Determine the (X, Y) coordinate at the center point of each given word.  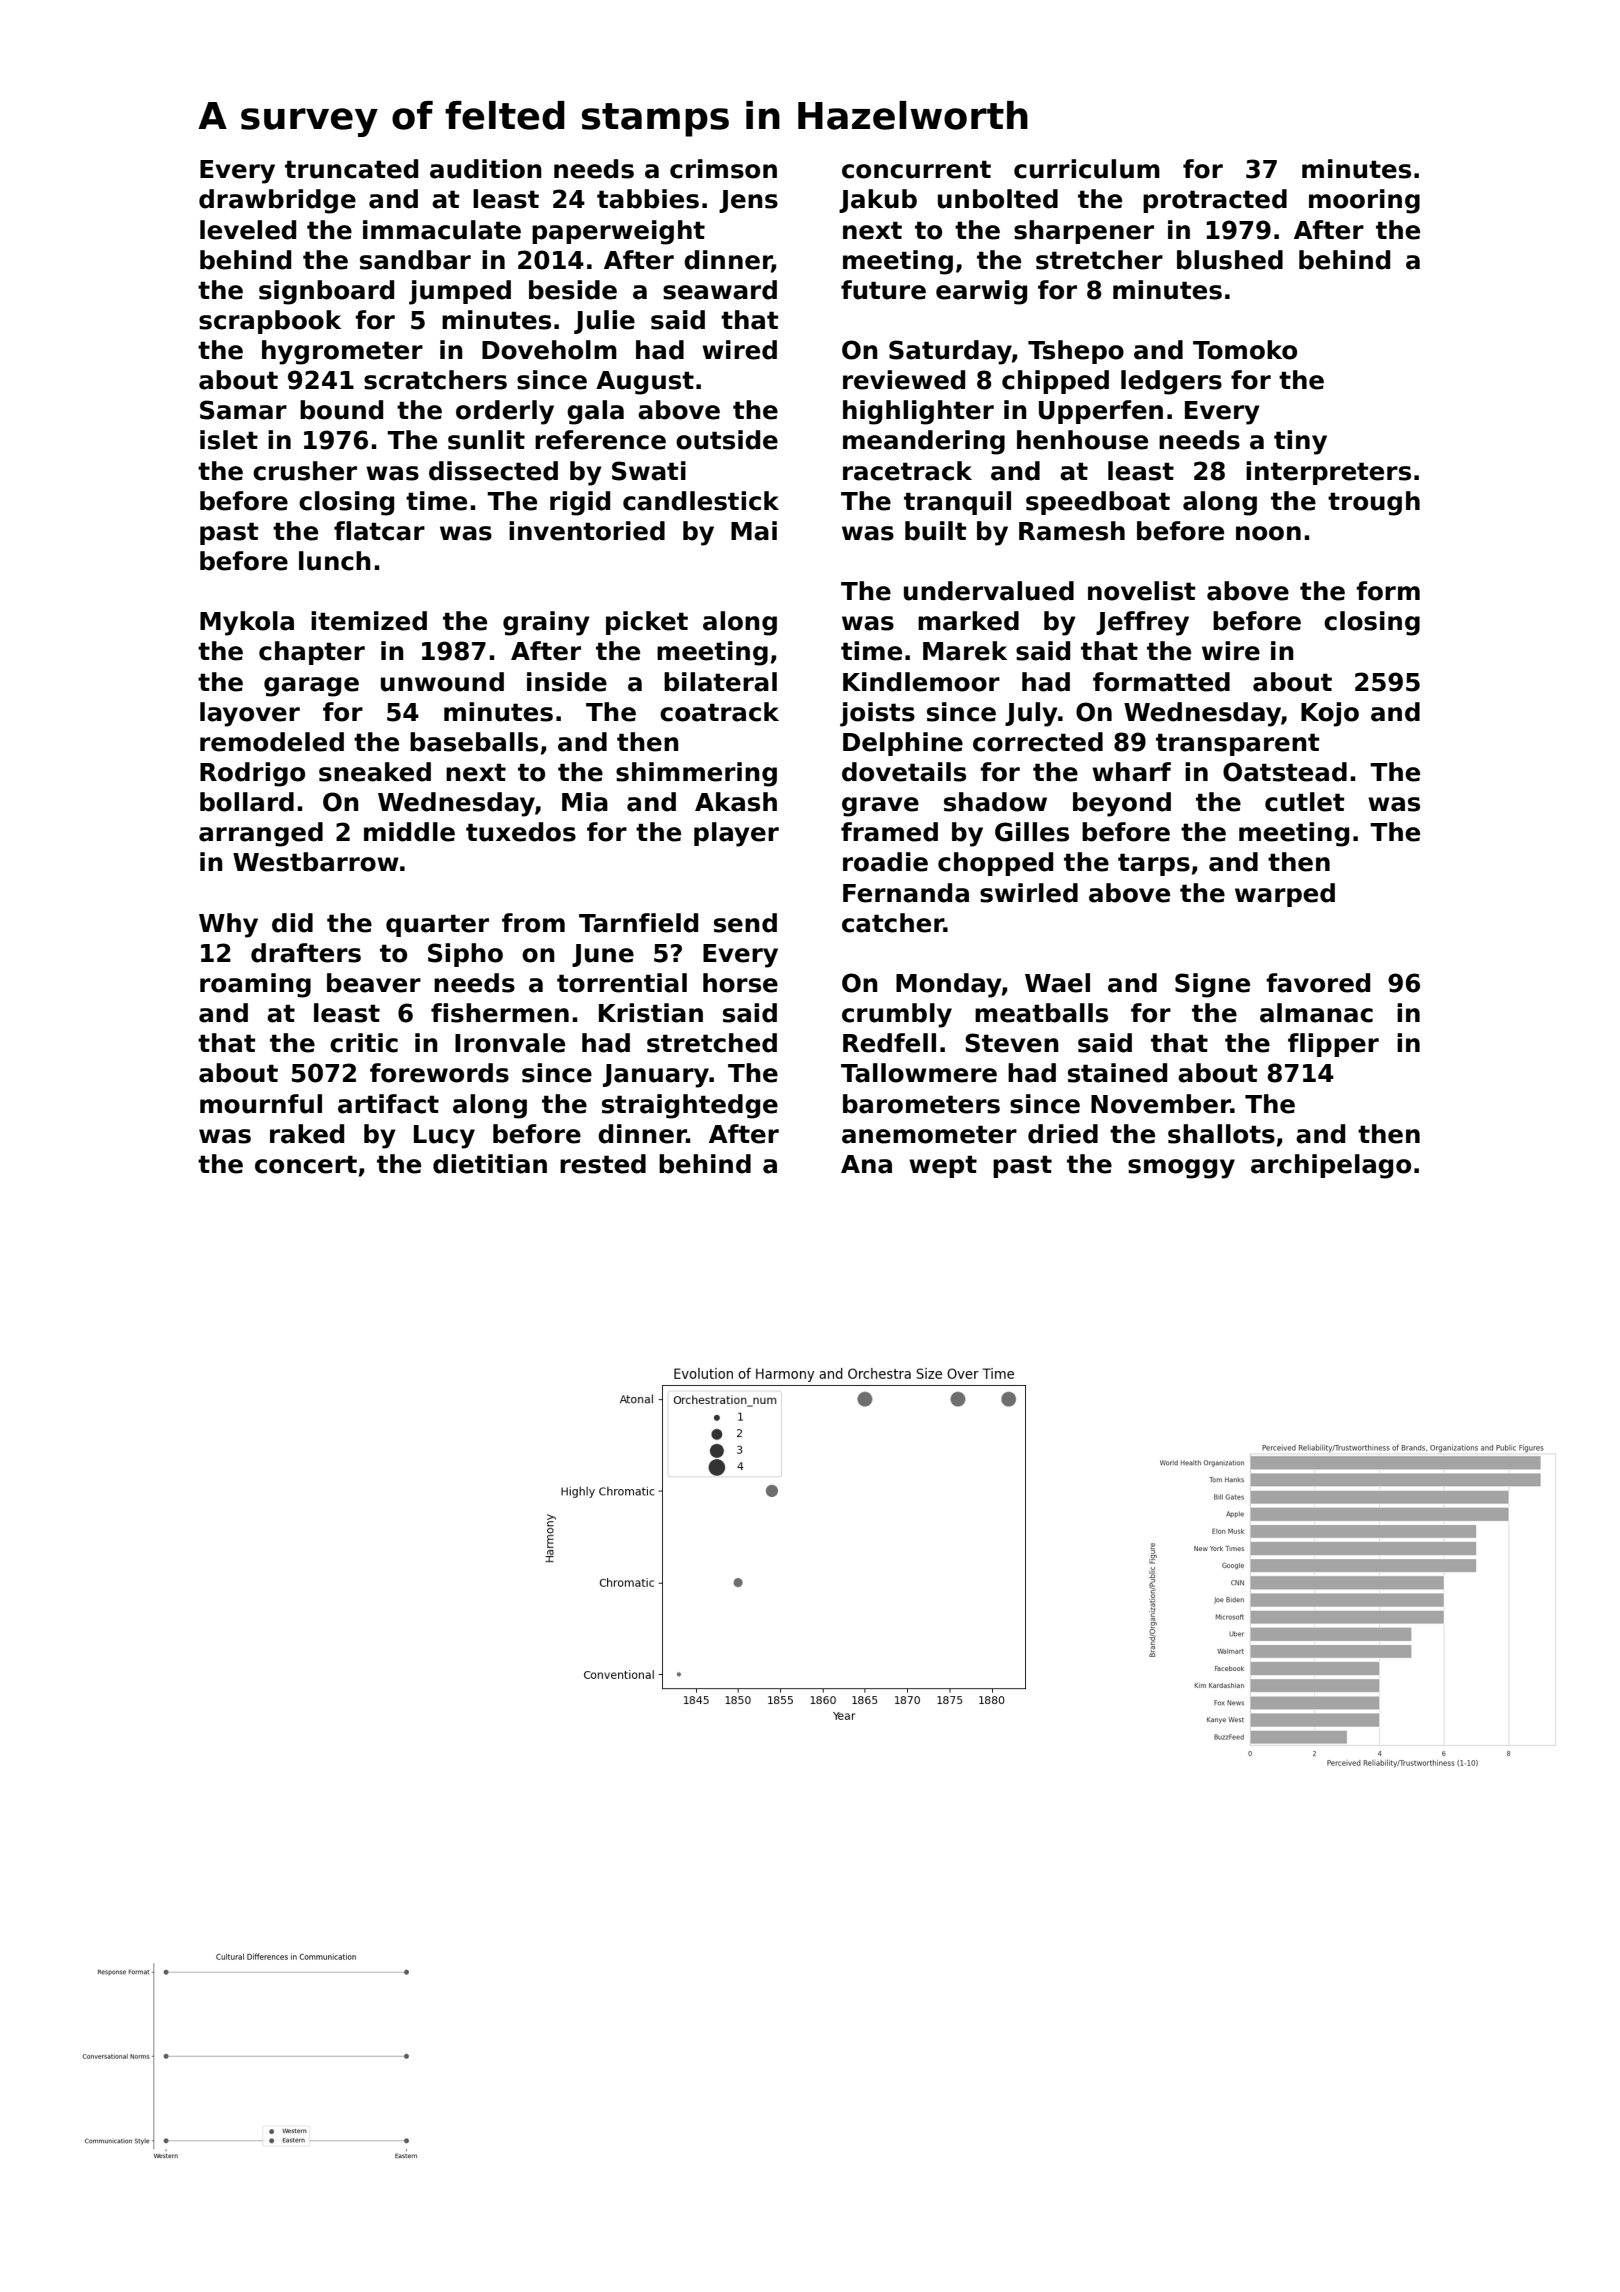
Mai (754, 531)
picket (647, 623)
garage (311, 687)
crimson (723, 169)
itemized (369, 621)
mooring (1364, 201)
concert (306, 1164)
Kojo (1330, 714)
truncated (351, 169)
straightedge (690, 1106)
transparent (1237, 744)
